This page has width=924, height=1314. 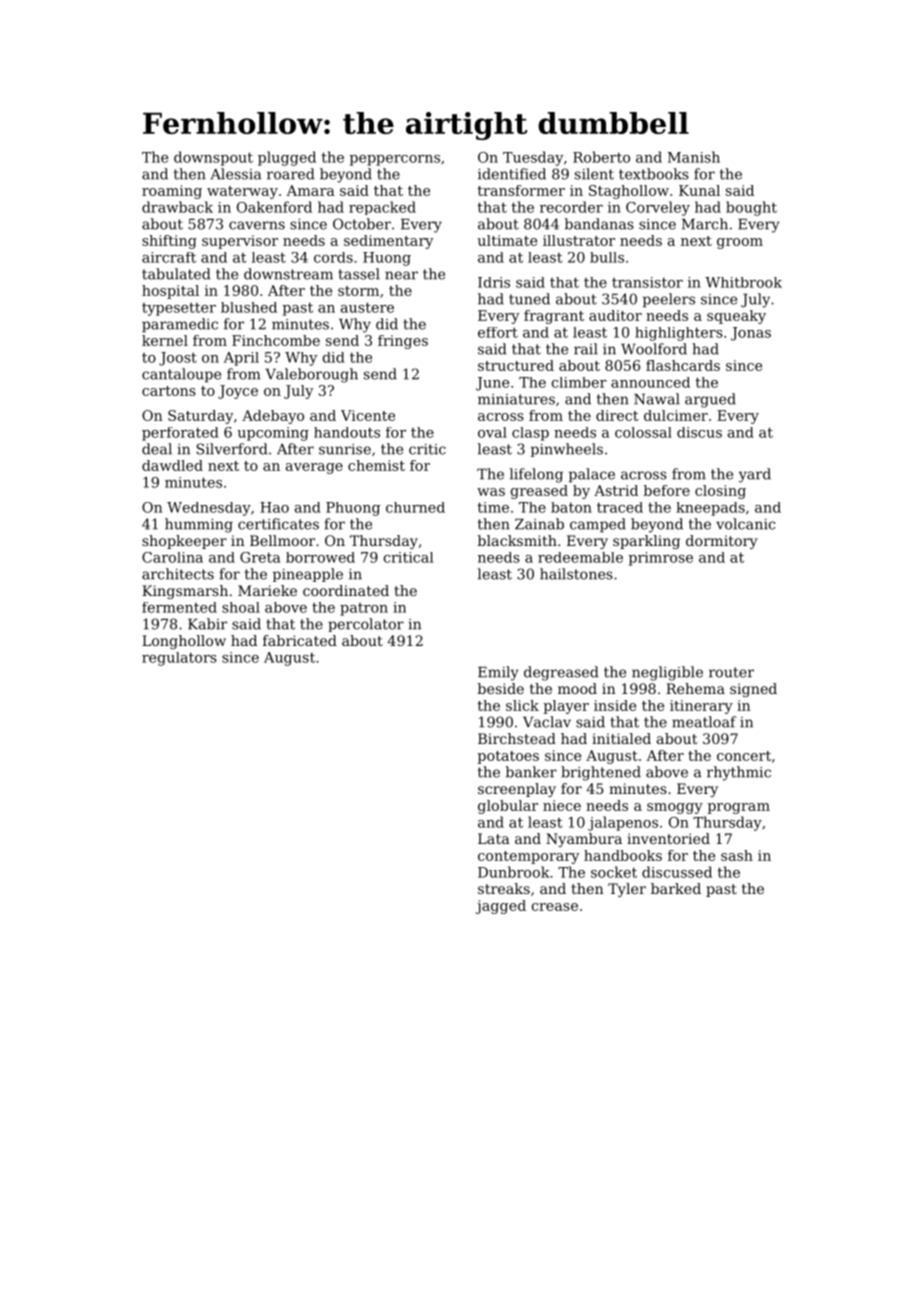 What do you see at coordinates (731, 672) in the page?
I see `router` at bounding box center [731, 672].
